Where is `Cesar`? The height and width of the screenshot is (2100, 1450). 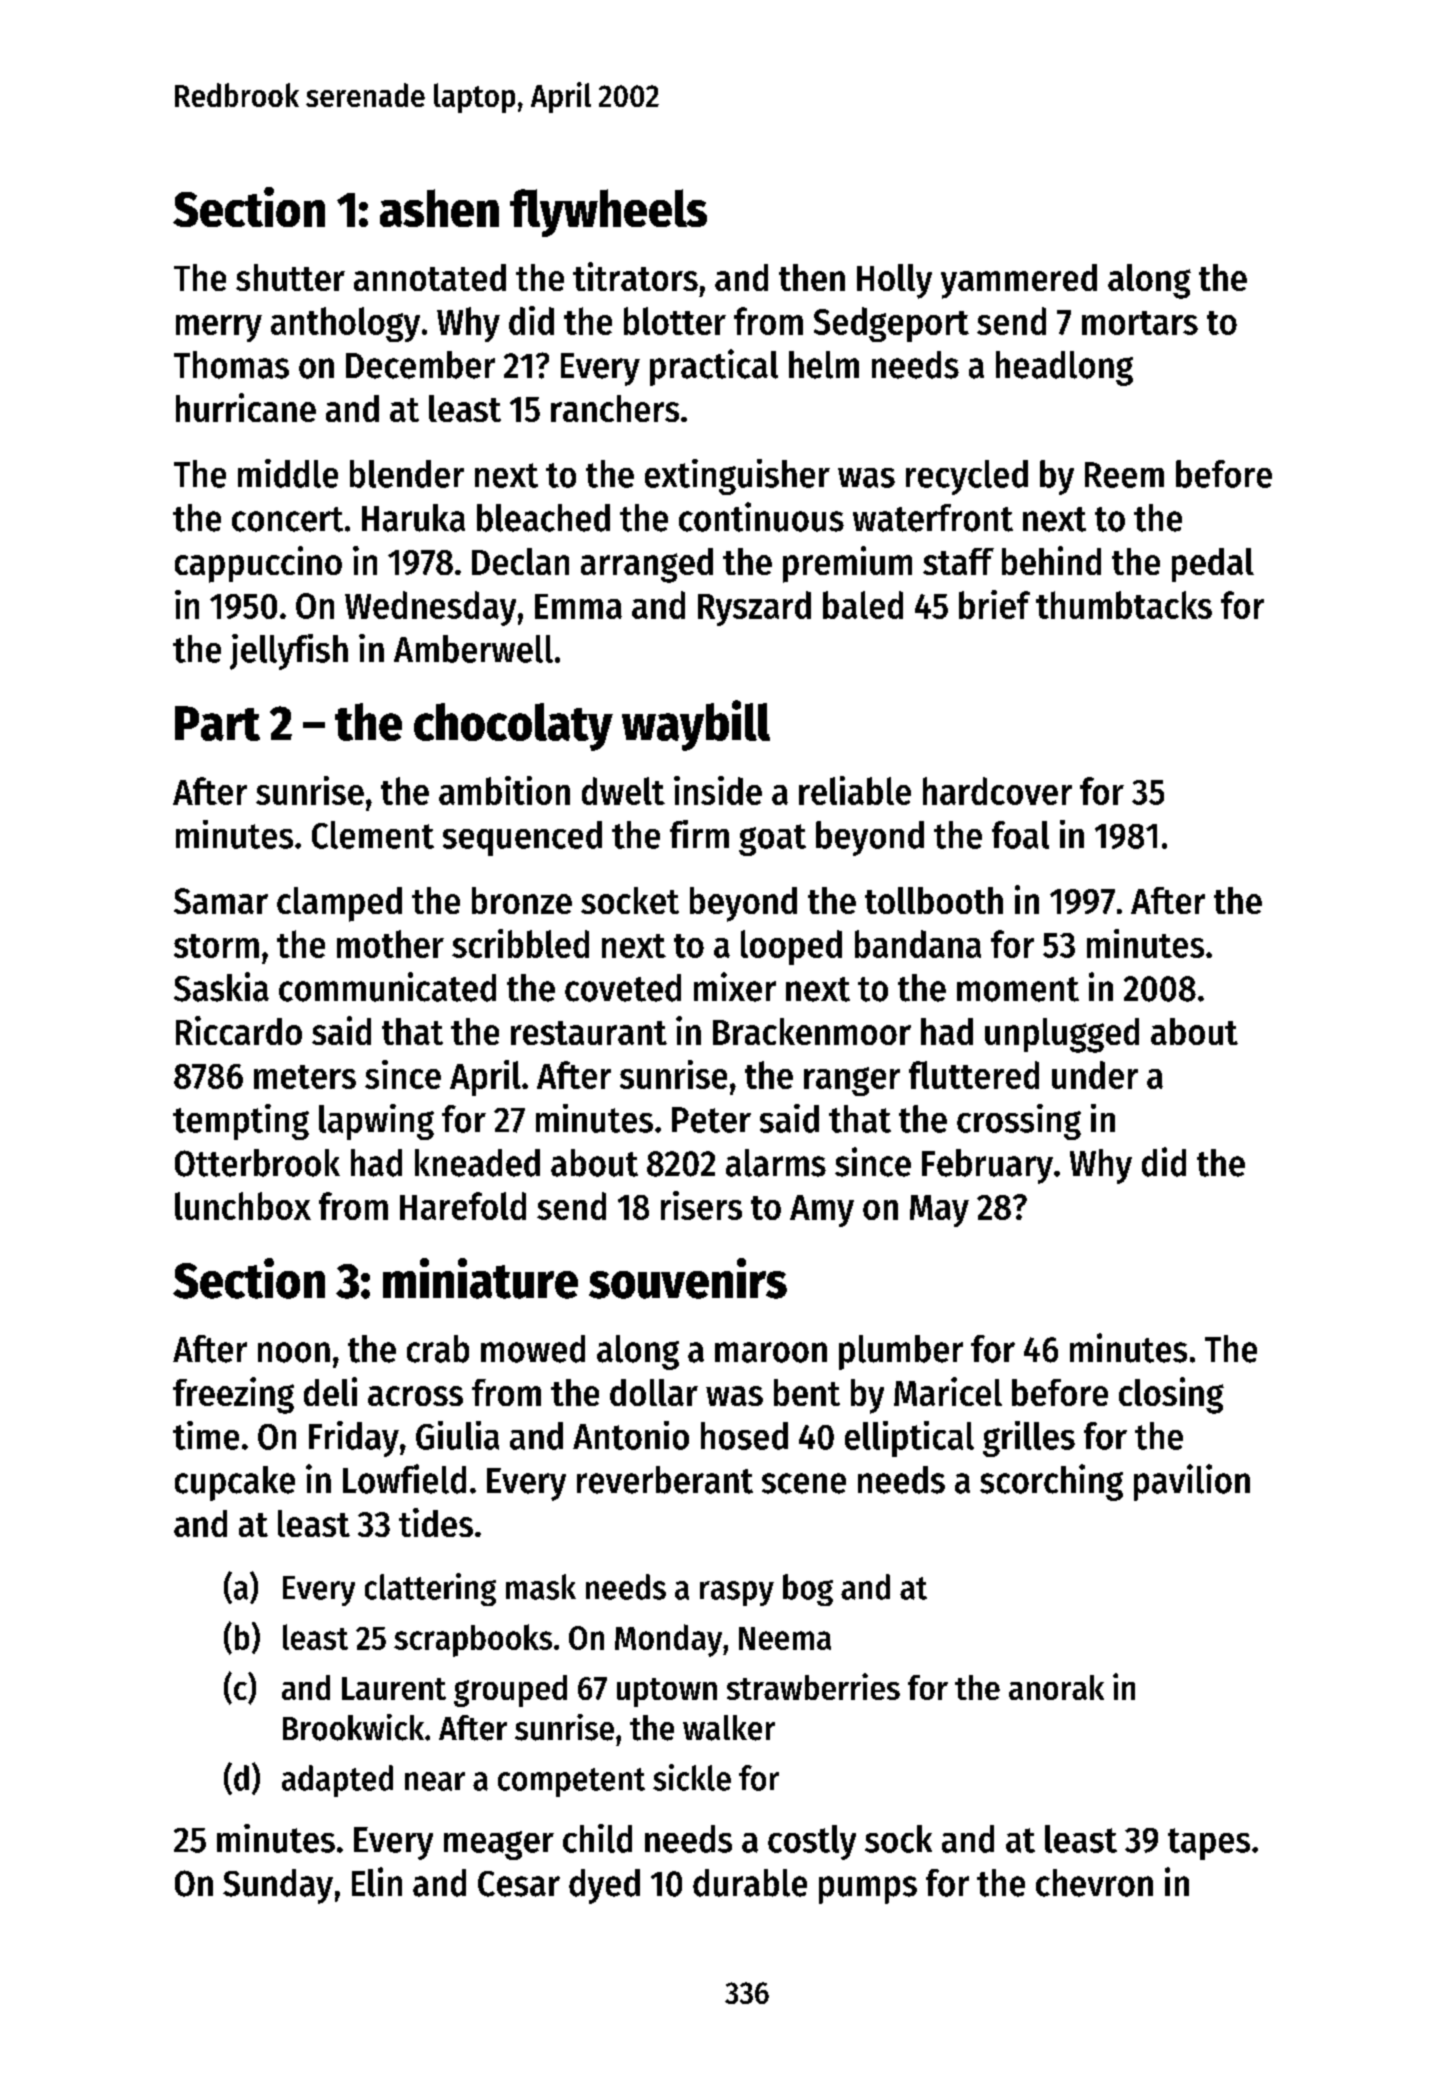
Cesar is located at coordinates (519, 1884).
